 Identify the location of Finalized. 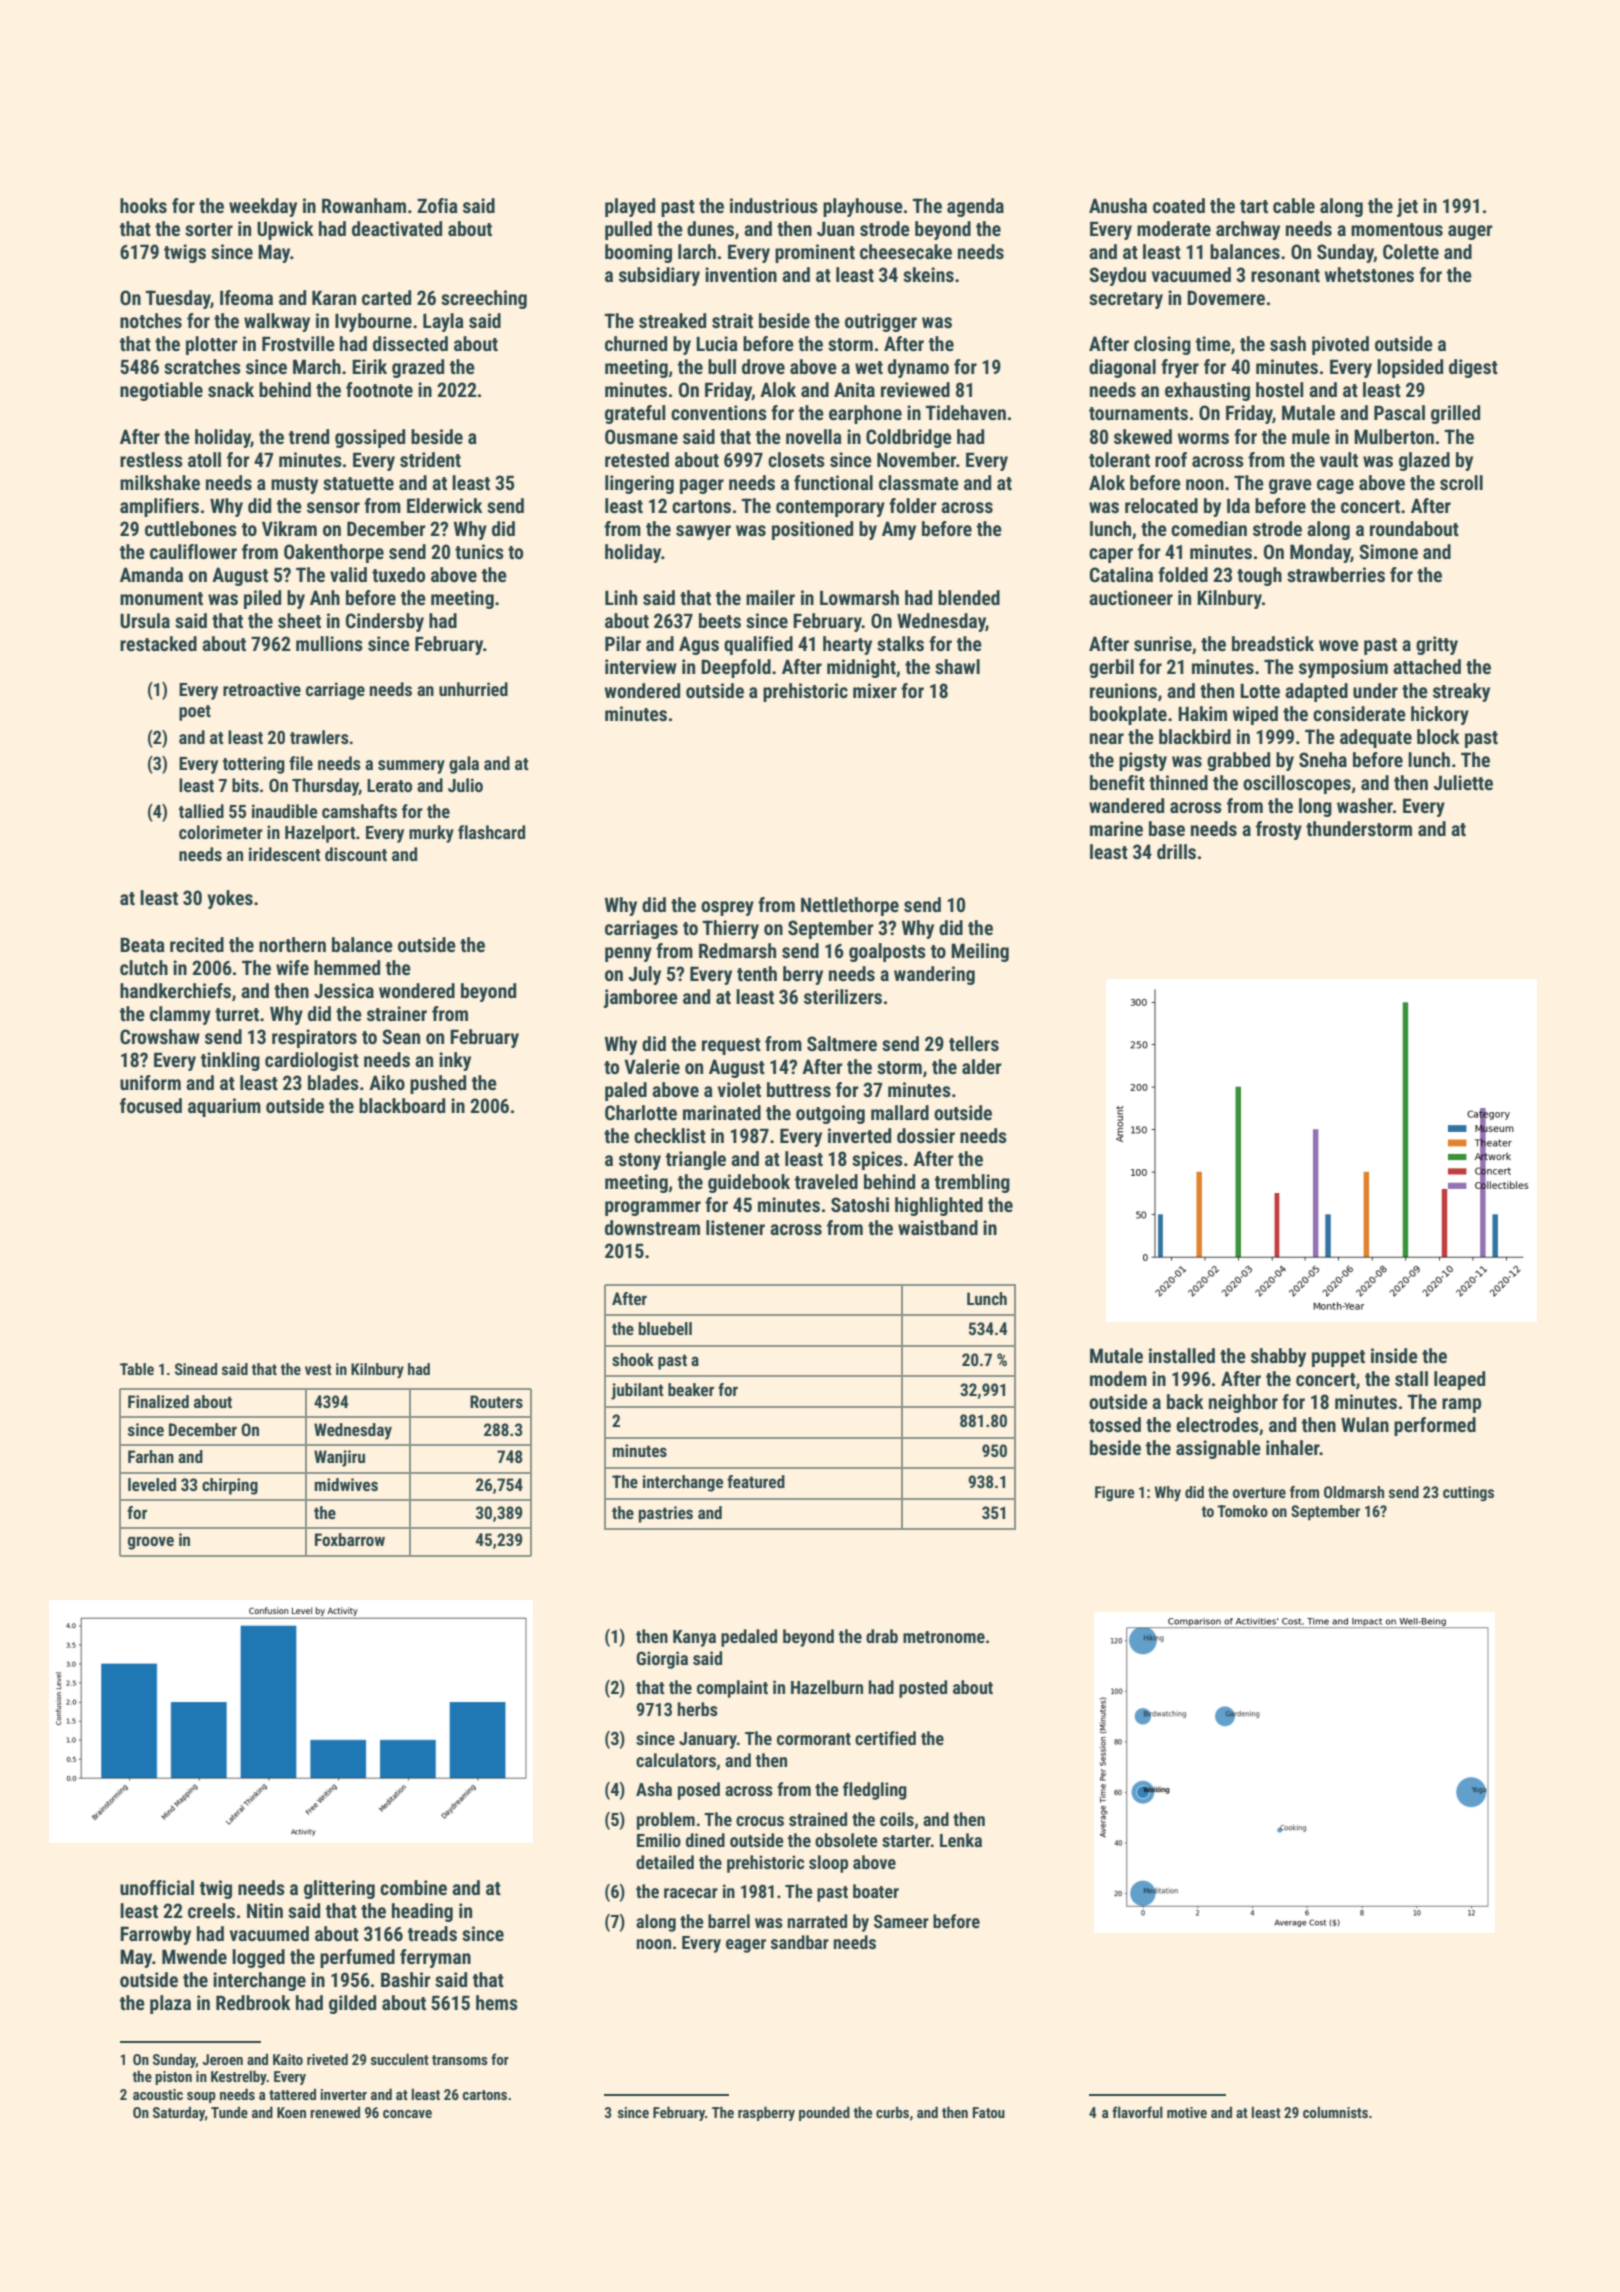
(158, 1401).
